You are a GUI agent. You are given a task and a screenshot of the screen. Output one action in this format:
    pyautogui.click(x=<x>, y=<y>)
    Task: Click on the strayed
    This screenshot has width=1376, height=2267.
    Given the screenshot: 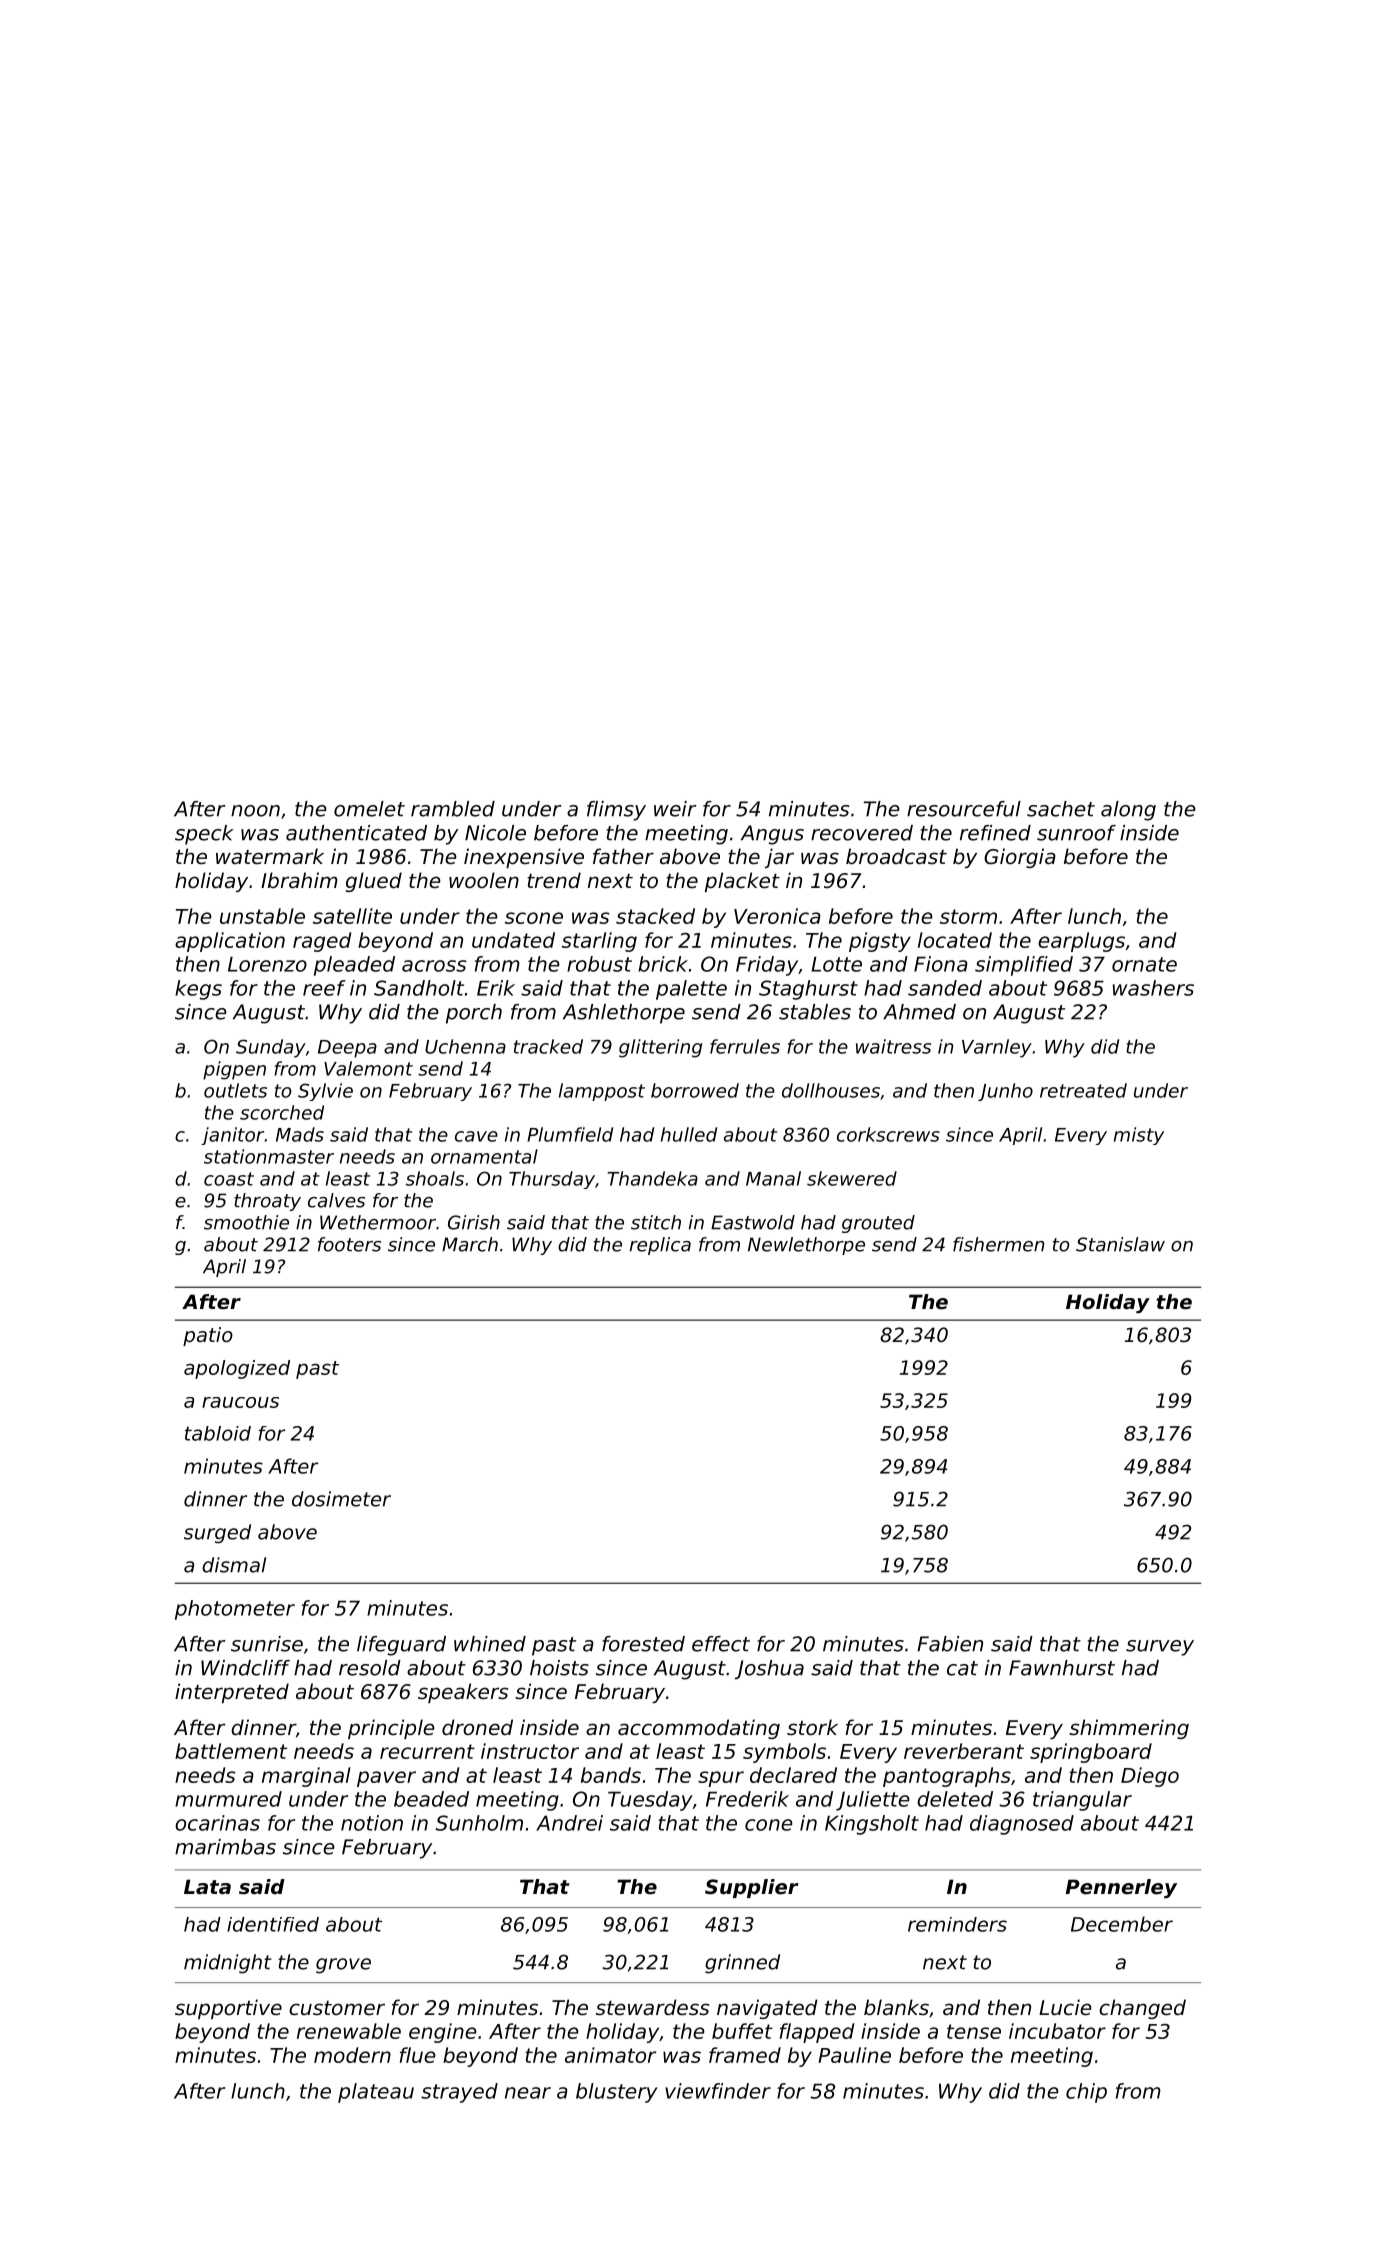 What is the action you would take?
    pyautogui.click(x=459, y=2093)
